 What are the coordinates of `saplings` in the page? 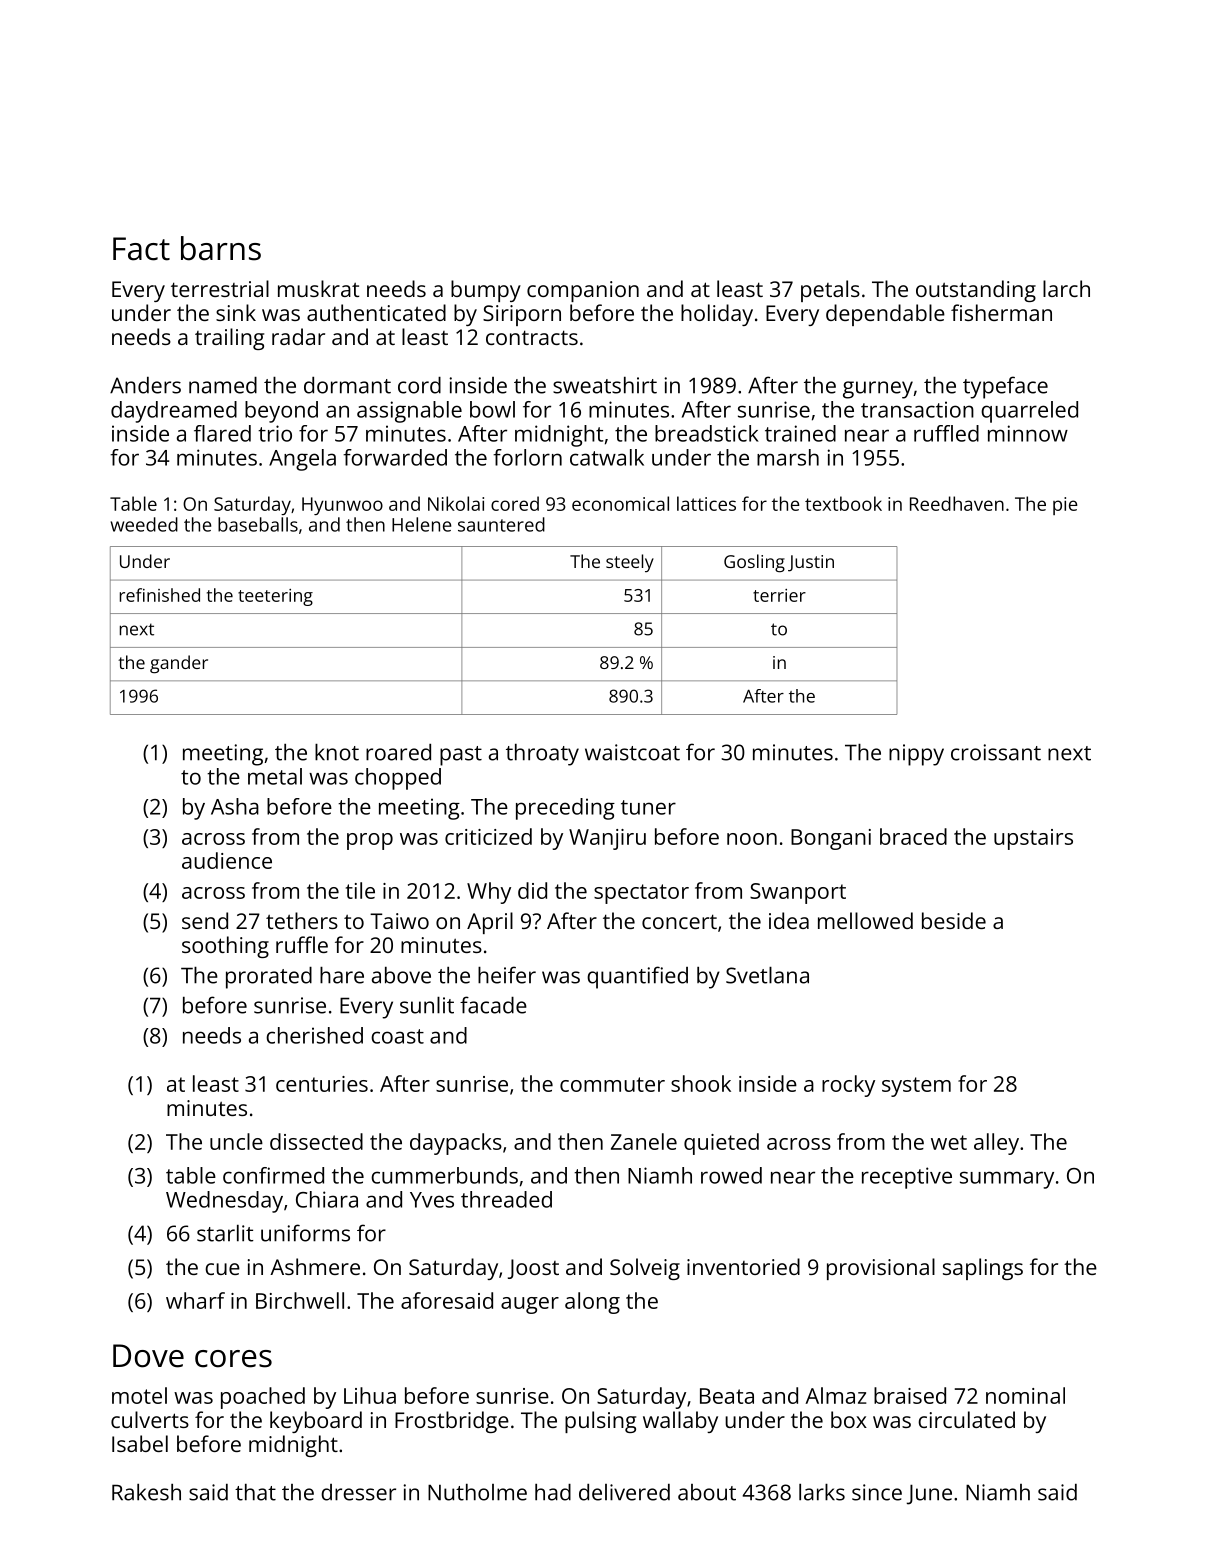 It's located at (983, 1269).
